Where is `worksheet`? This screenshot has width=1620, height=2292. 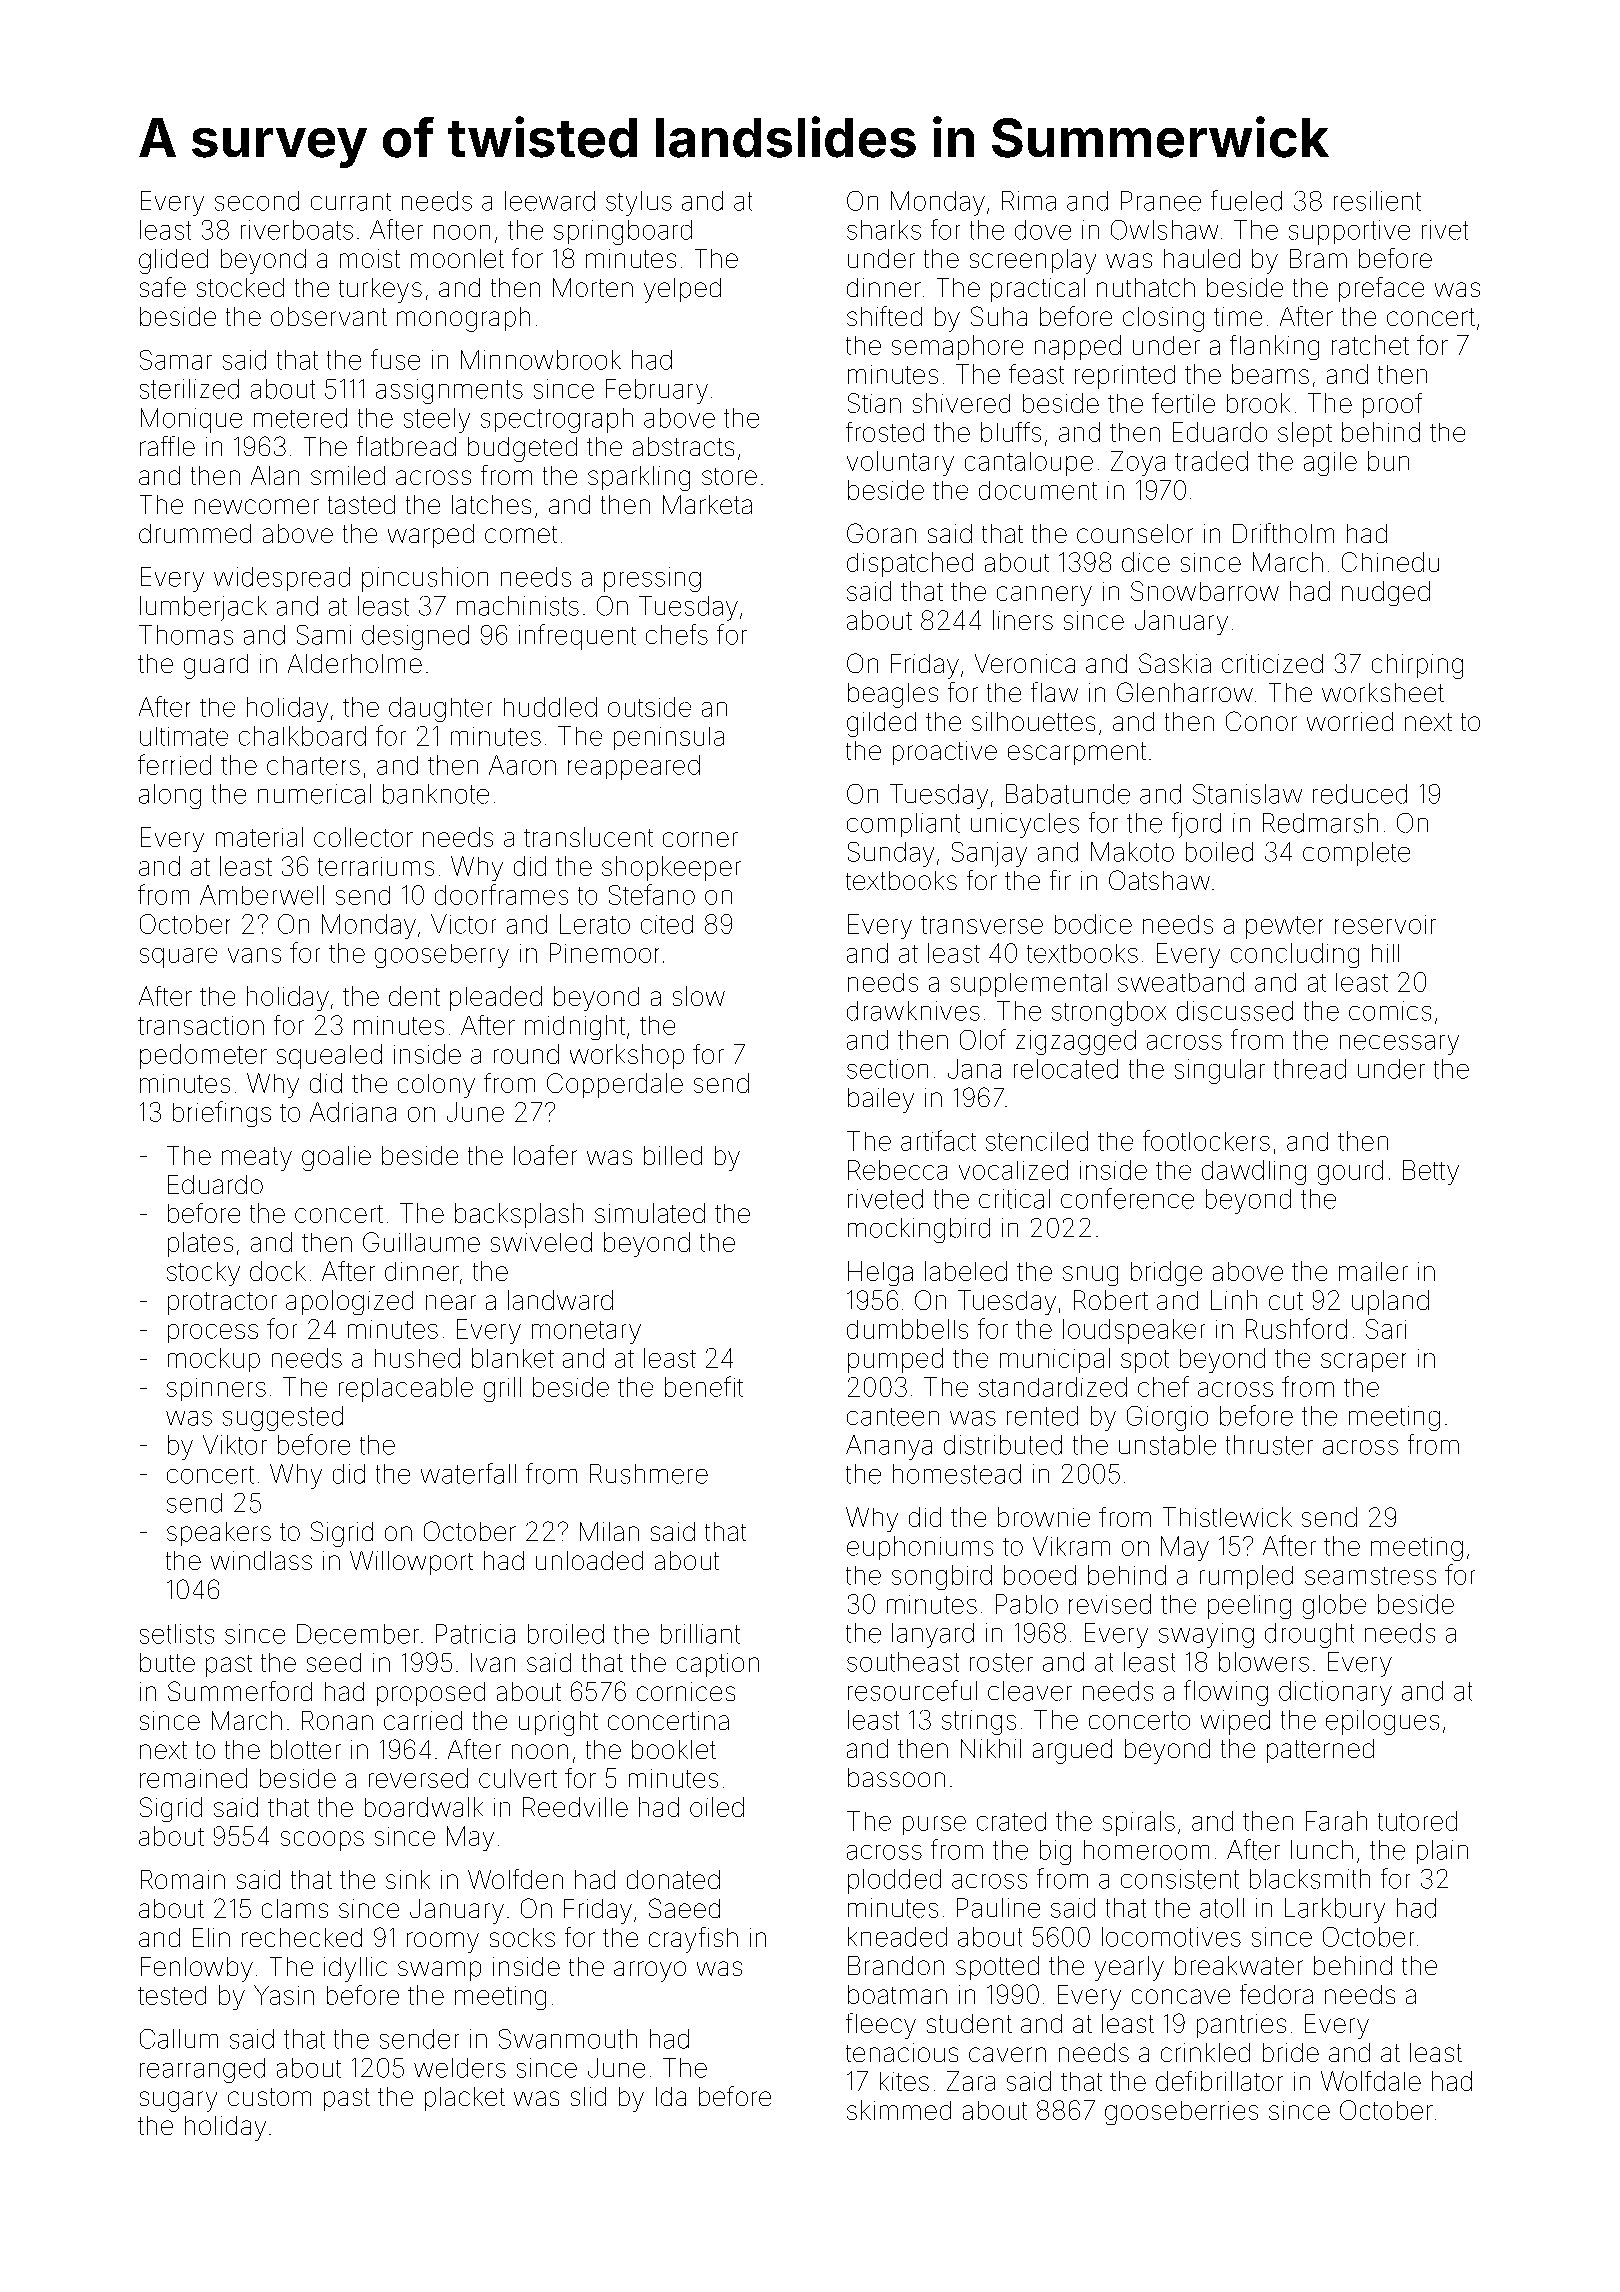
worksheet is located at coordinates (1383, 692).
